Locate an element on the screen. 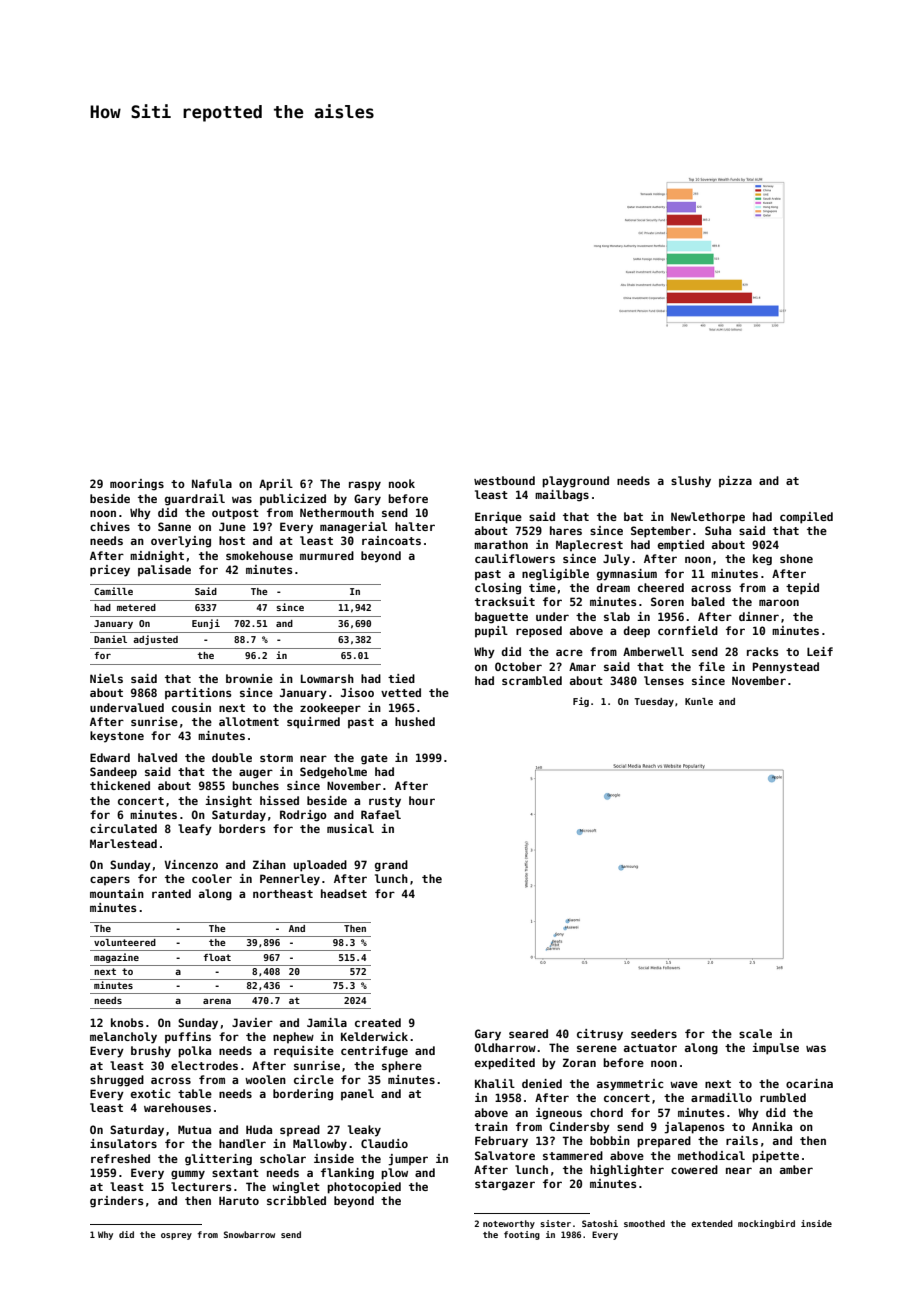 This screenshot has height=1308, width=924. Kunle is located at coordinates (699, 701).
